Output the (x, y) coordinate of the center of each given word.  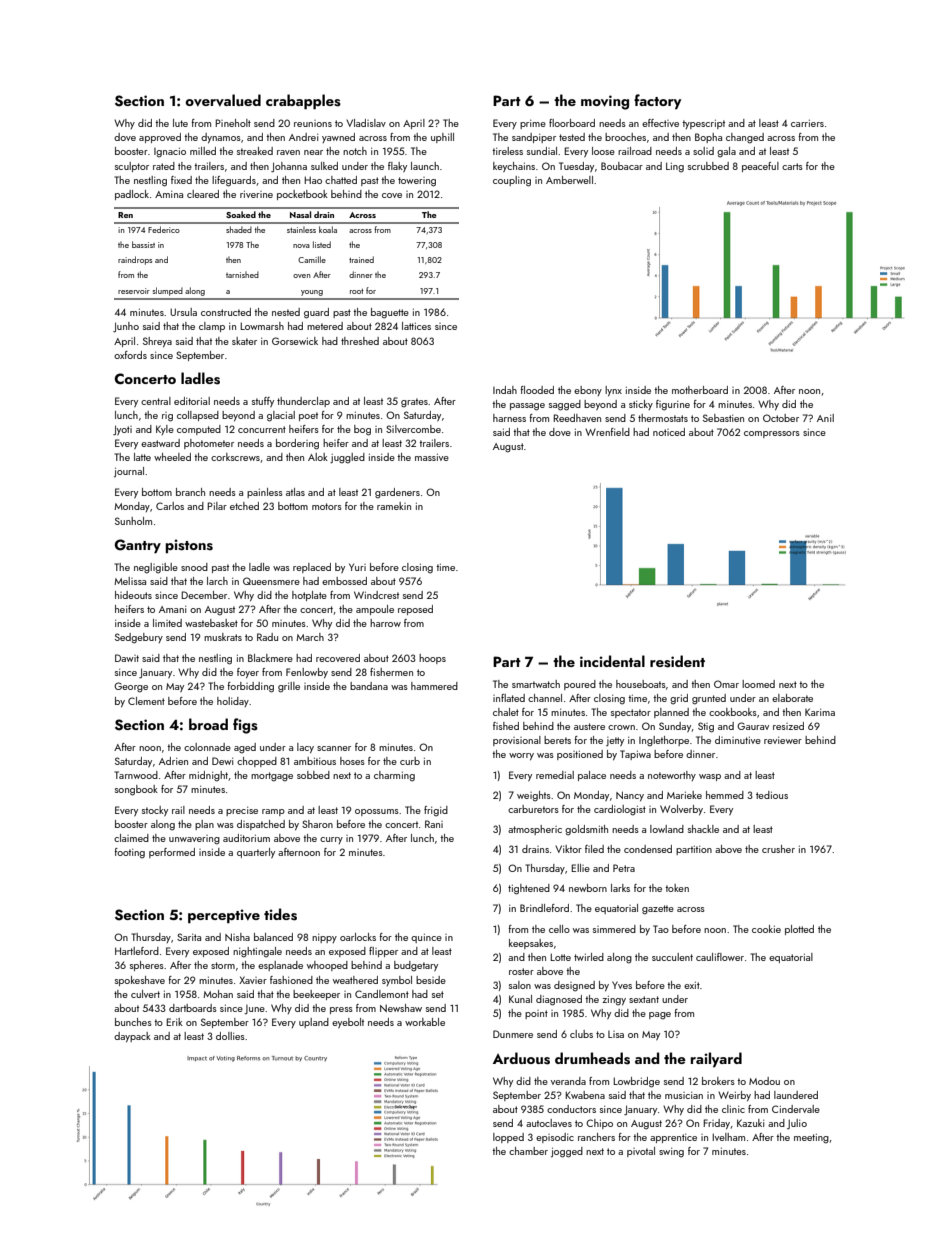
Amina (169, 194)
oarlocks (358, 937)
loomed (758, 684)
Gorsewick (295, 341)
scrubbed (708, 166)
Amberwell (569, 180)
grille (289, 687)
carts (792, 166)
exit (692, 985)
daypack (132, 1037)
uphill (442, 138)
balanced (273, 937)
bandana (369, 686)
